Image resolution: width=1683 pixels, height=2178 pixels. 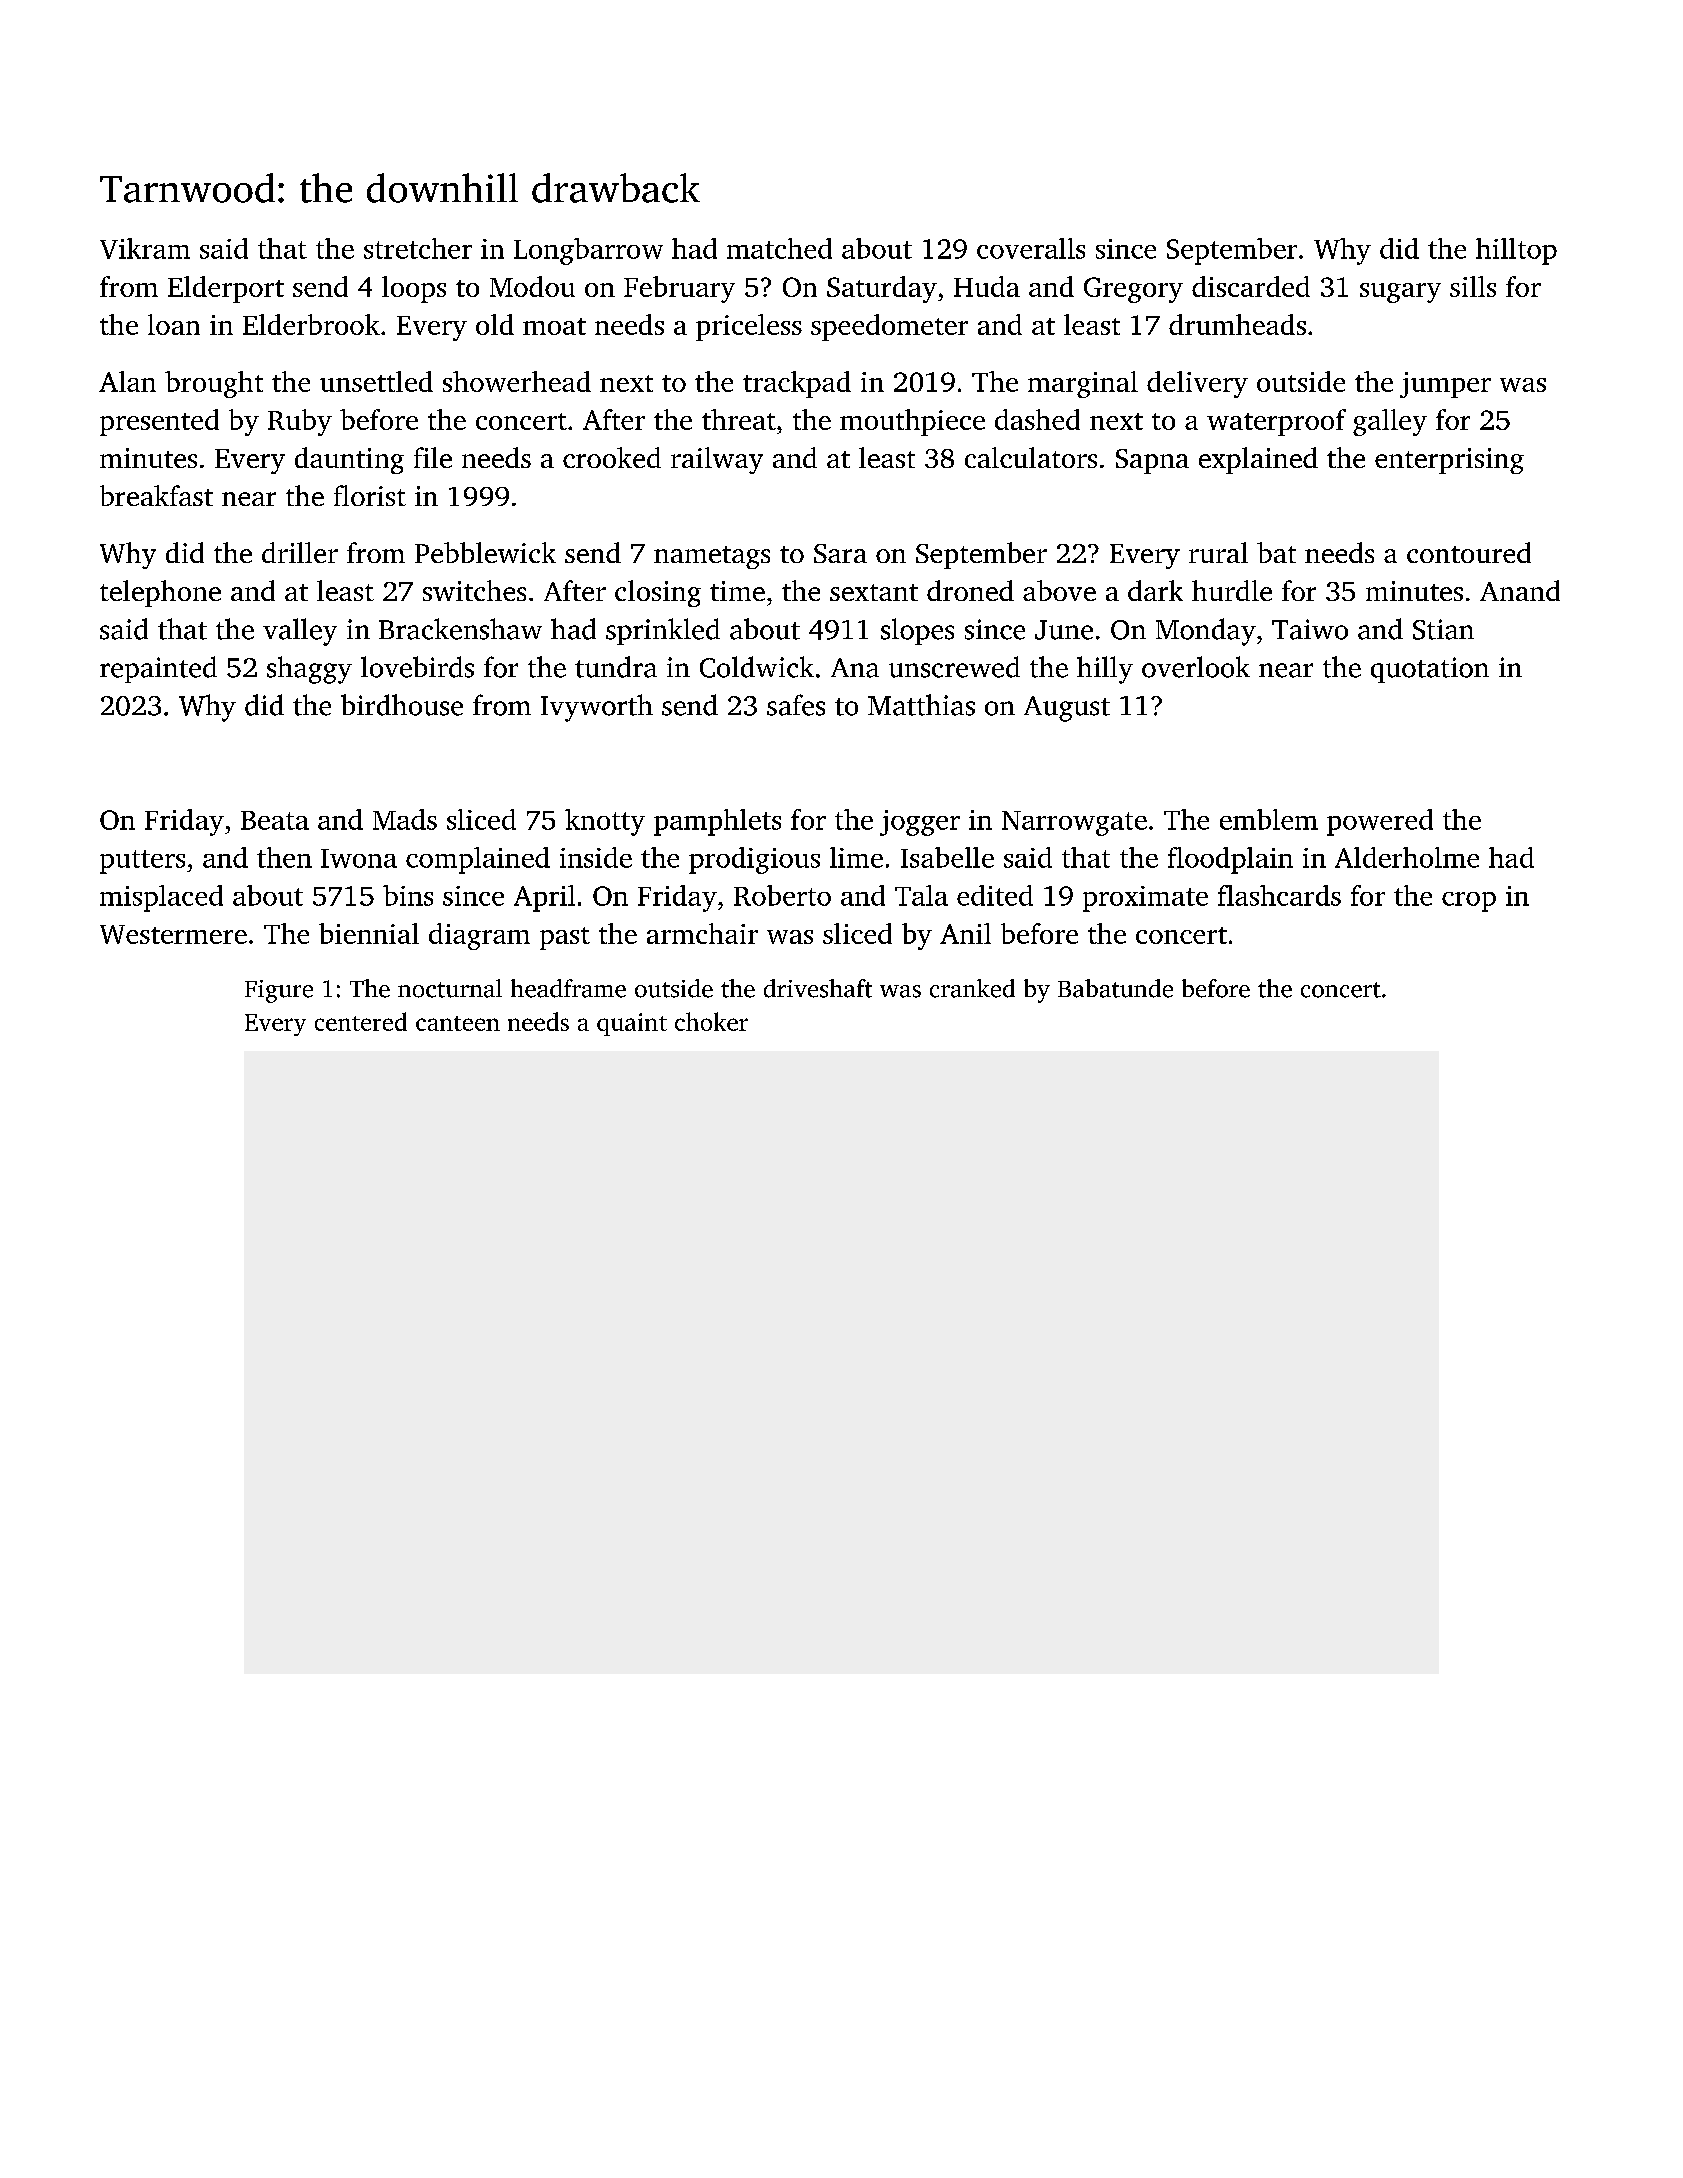 I want to click on inside, so click(x=596, y=857).
